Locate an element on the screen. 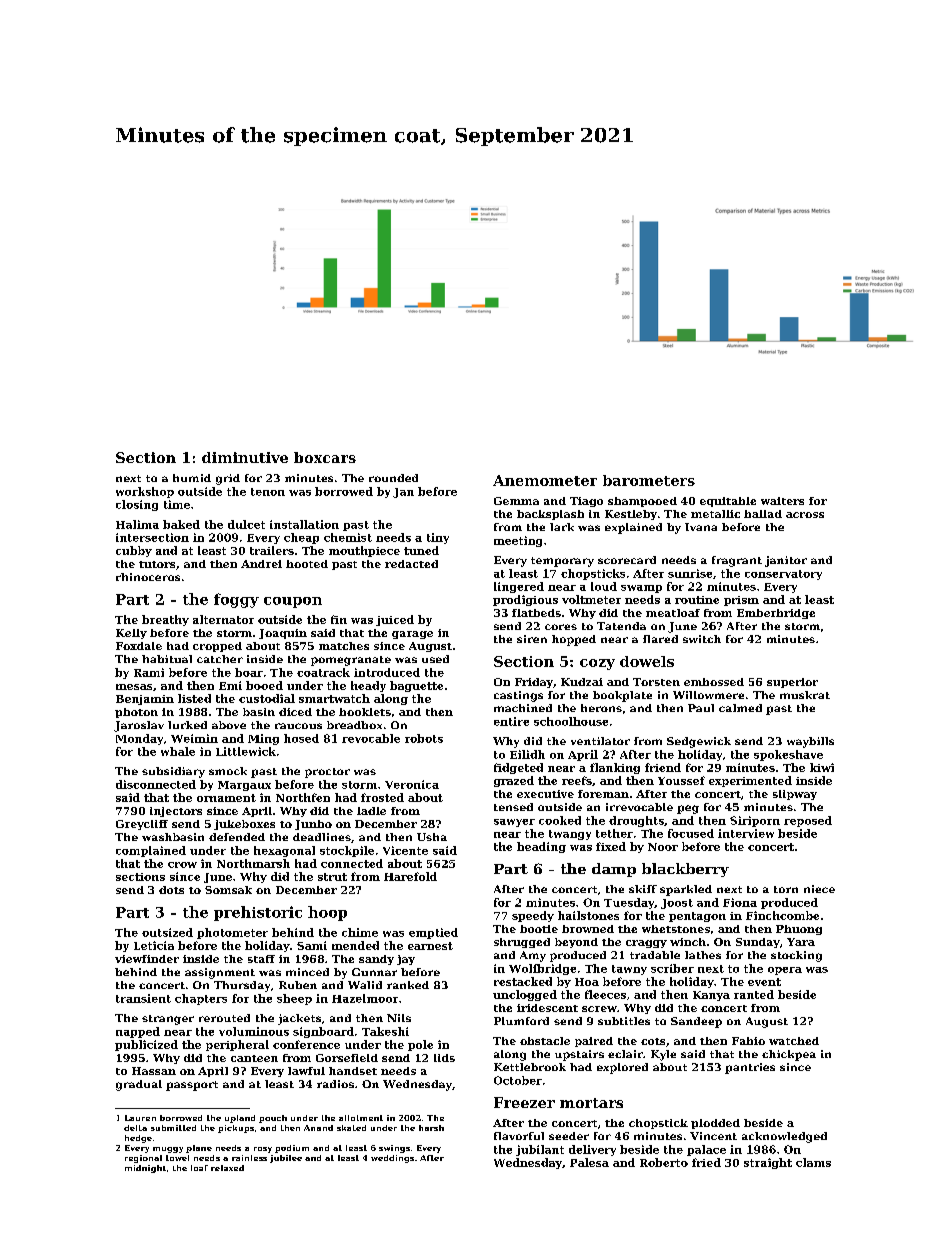 The image size is (952, 1233). boxcars is located at coordinates (325, 457).
